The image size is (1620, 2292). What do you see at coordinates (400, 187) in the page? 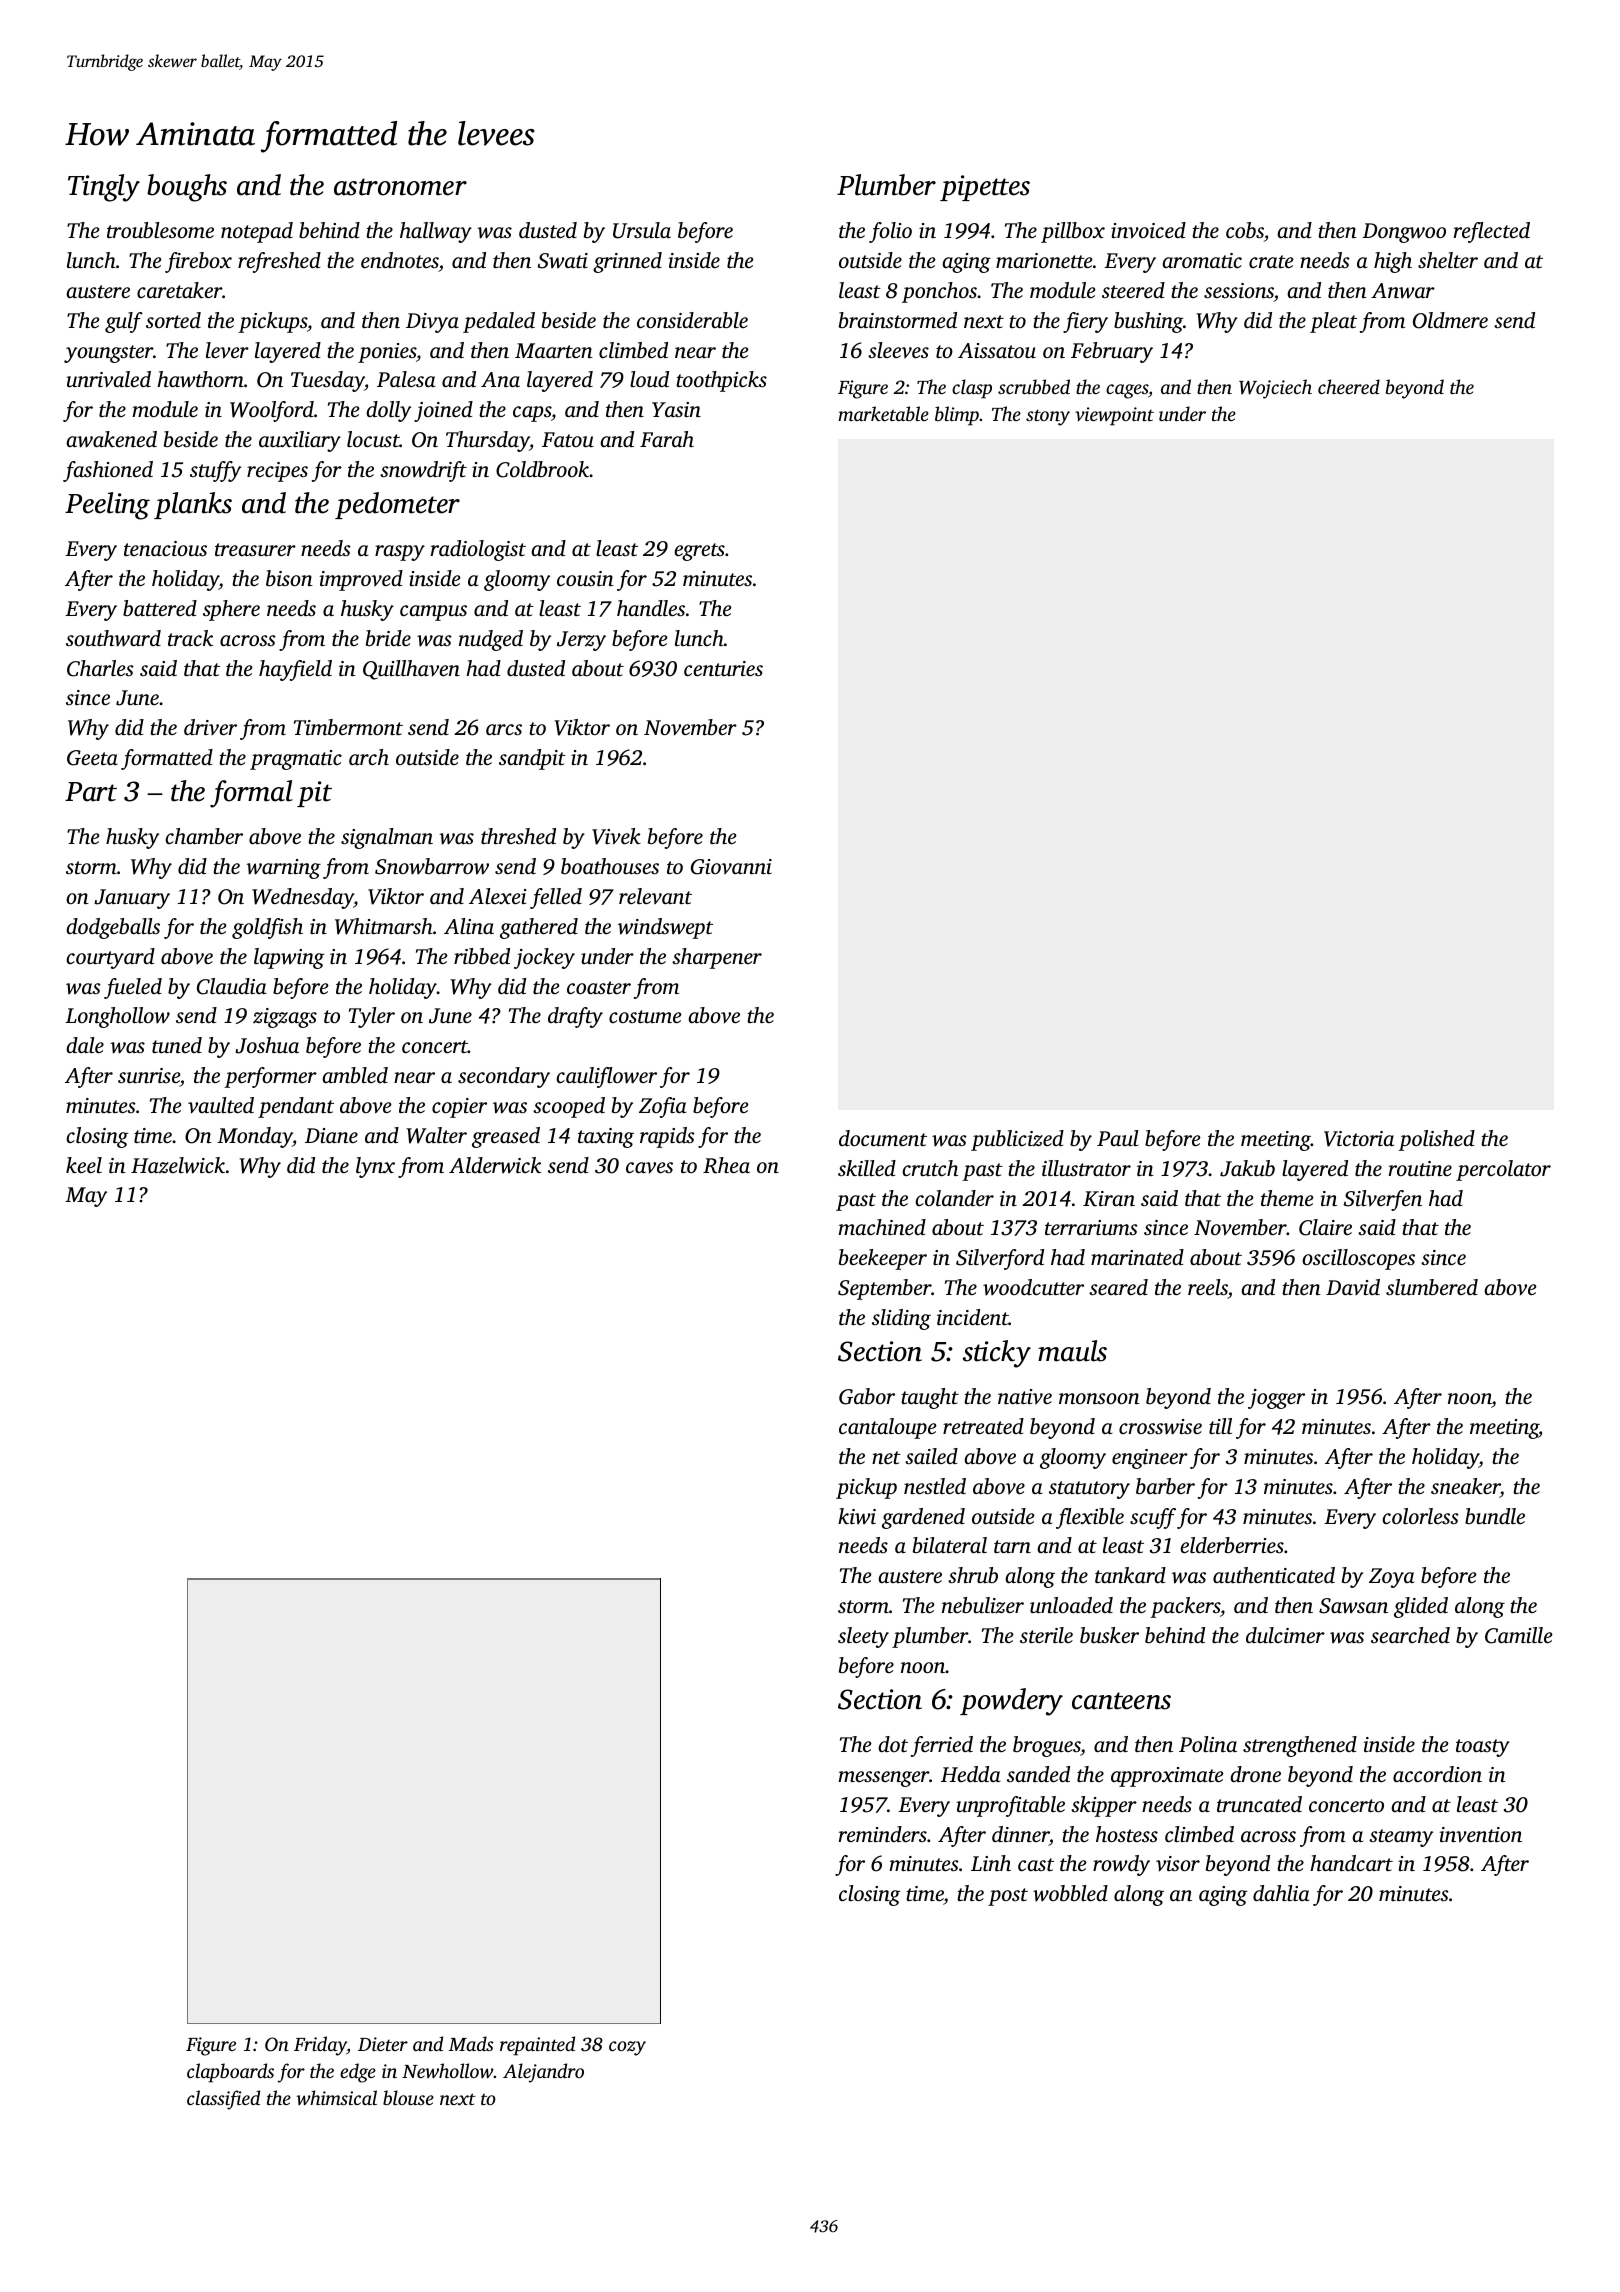
I see `astronomer` at bounding box center [400, 187].
